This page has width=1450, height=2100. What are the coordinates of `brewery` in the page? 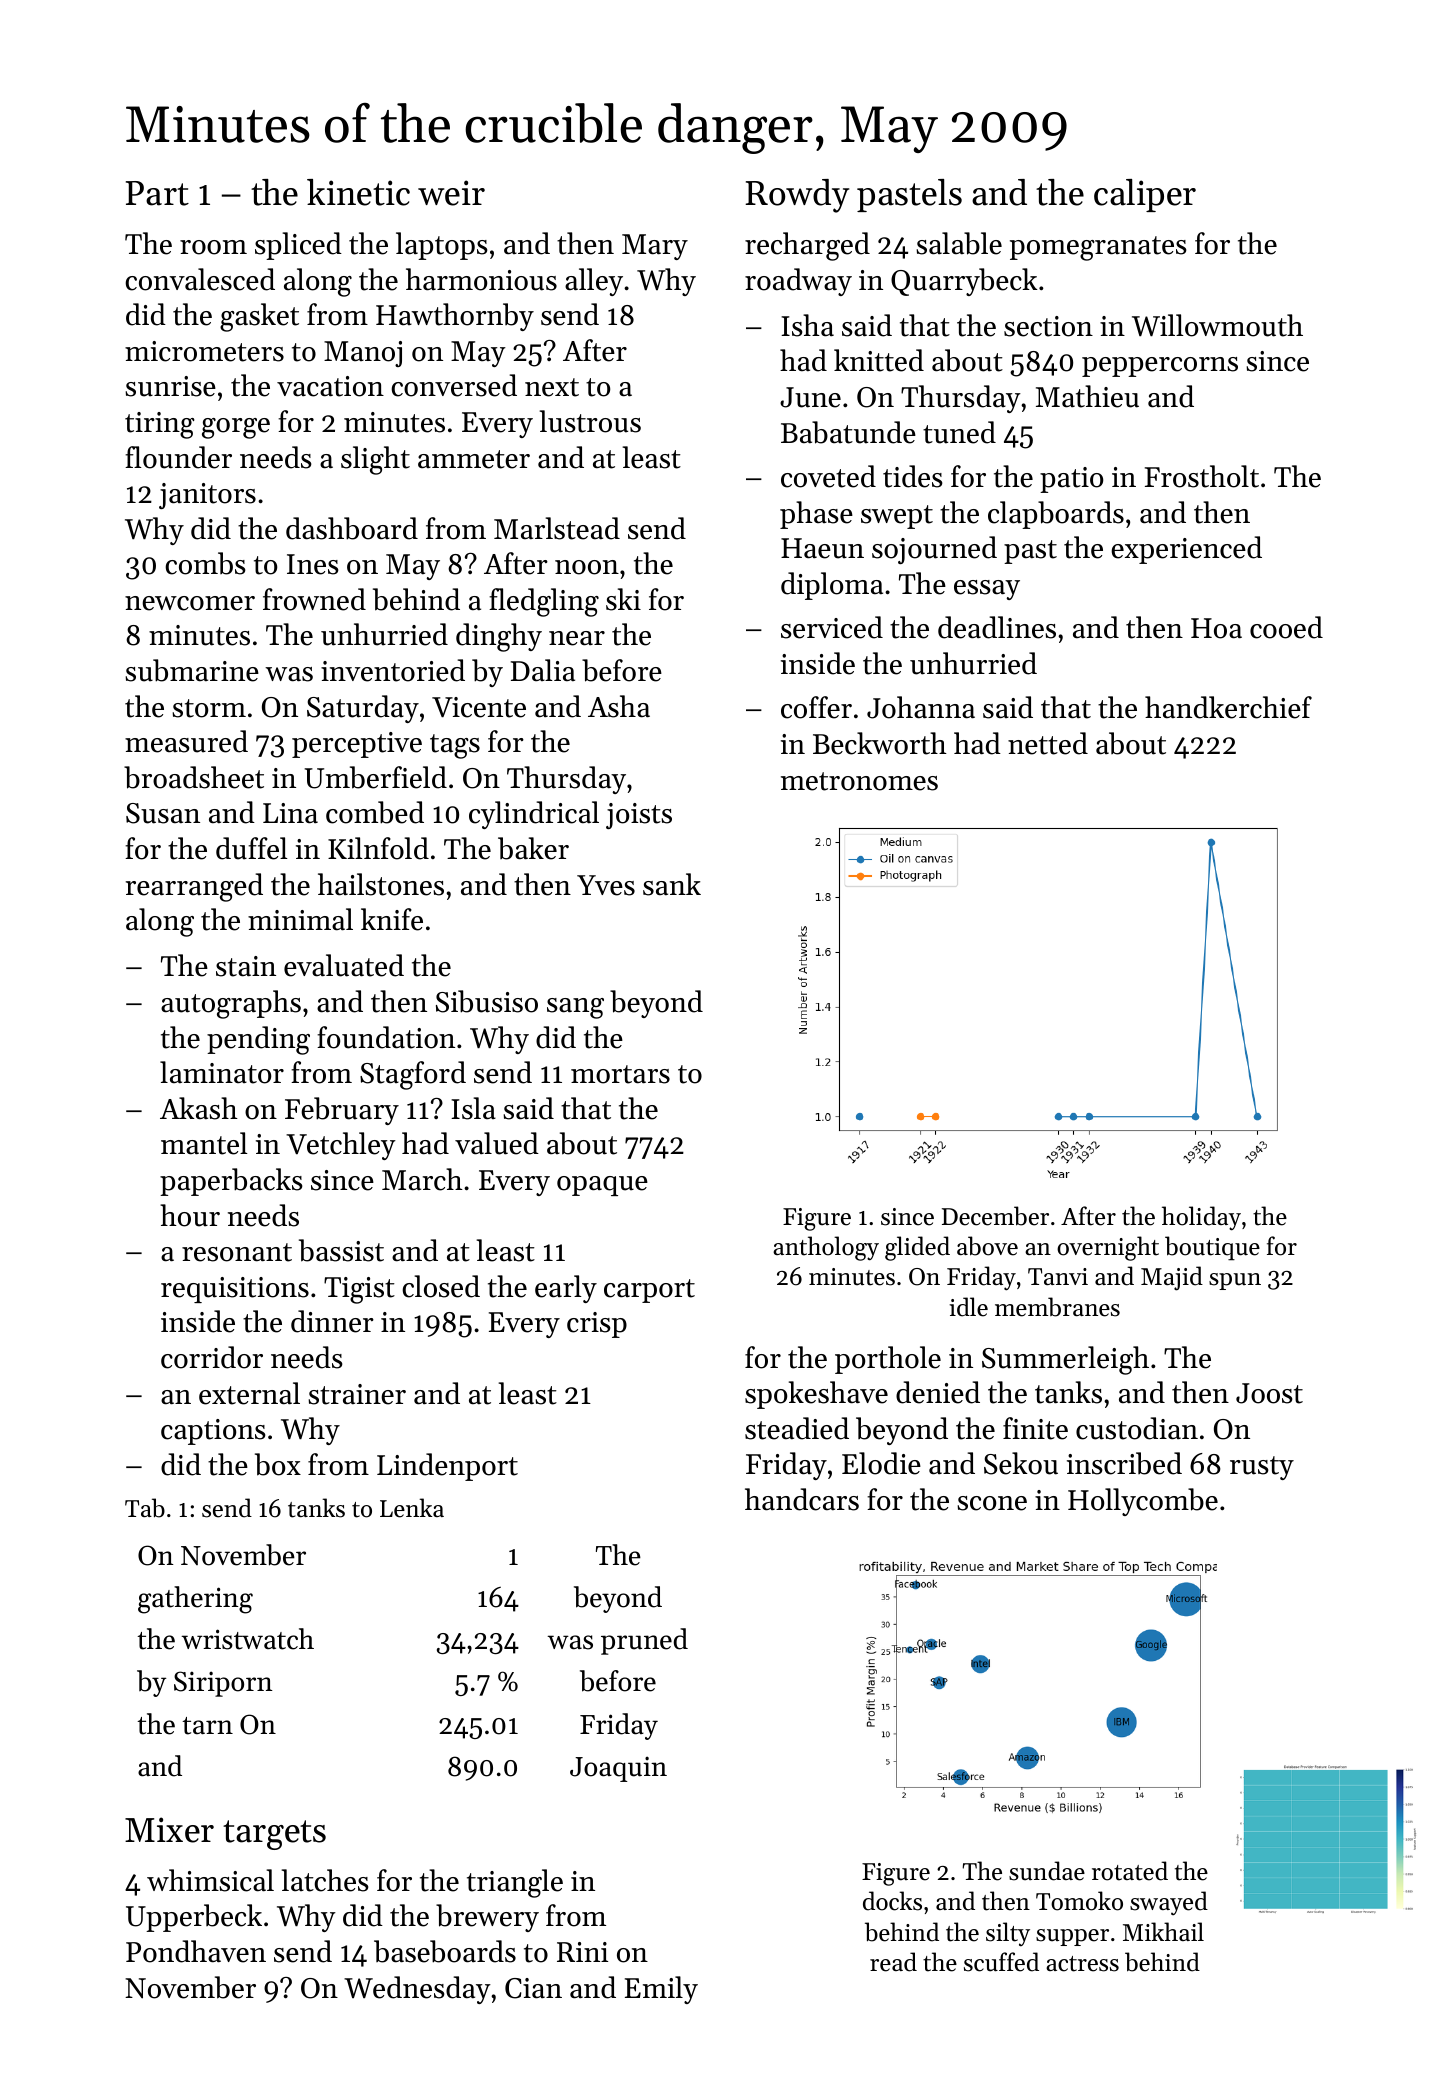 It's located at (487, 1918).
